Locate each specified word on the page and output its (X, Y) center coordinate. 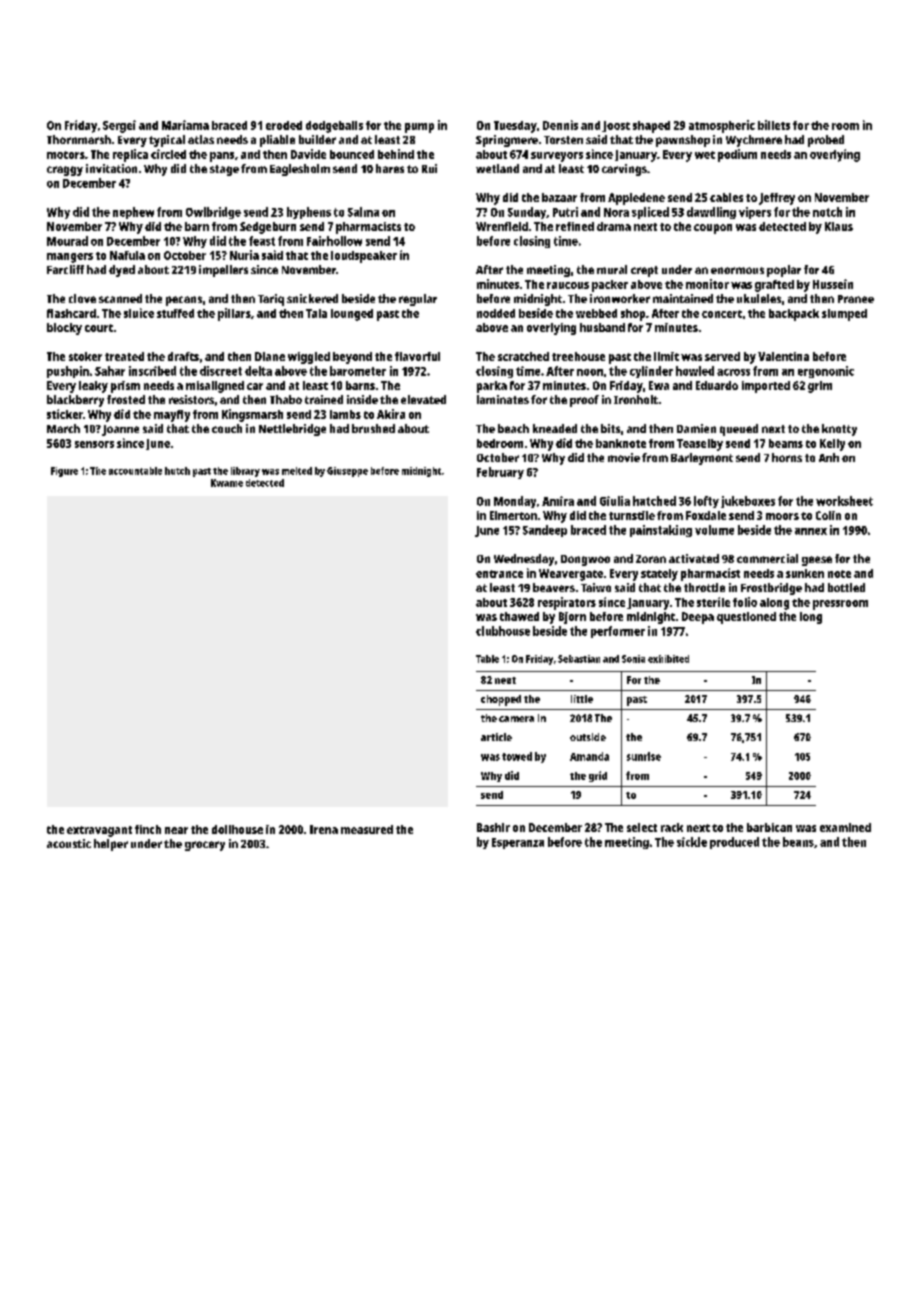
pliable (277, 141)
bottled (846, 587)
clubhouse (503, 631)
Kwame (227, 483)
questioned (746, 618)
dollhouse (237, 829)
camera (516, 719)
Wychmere (754, 141)
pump (419, 128)
